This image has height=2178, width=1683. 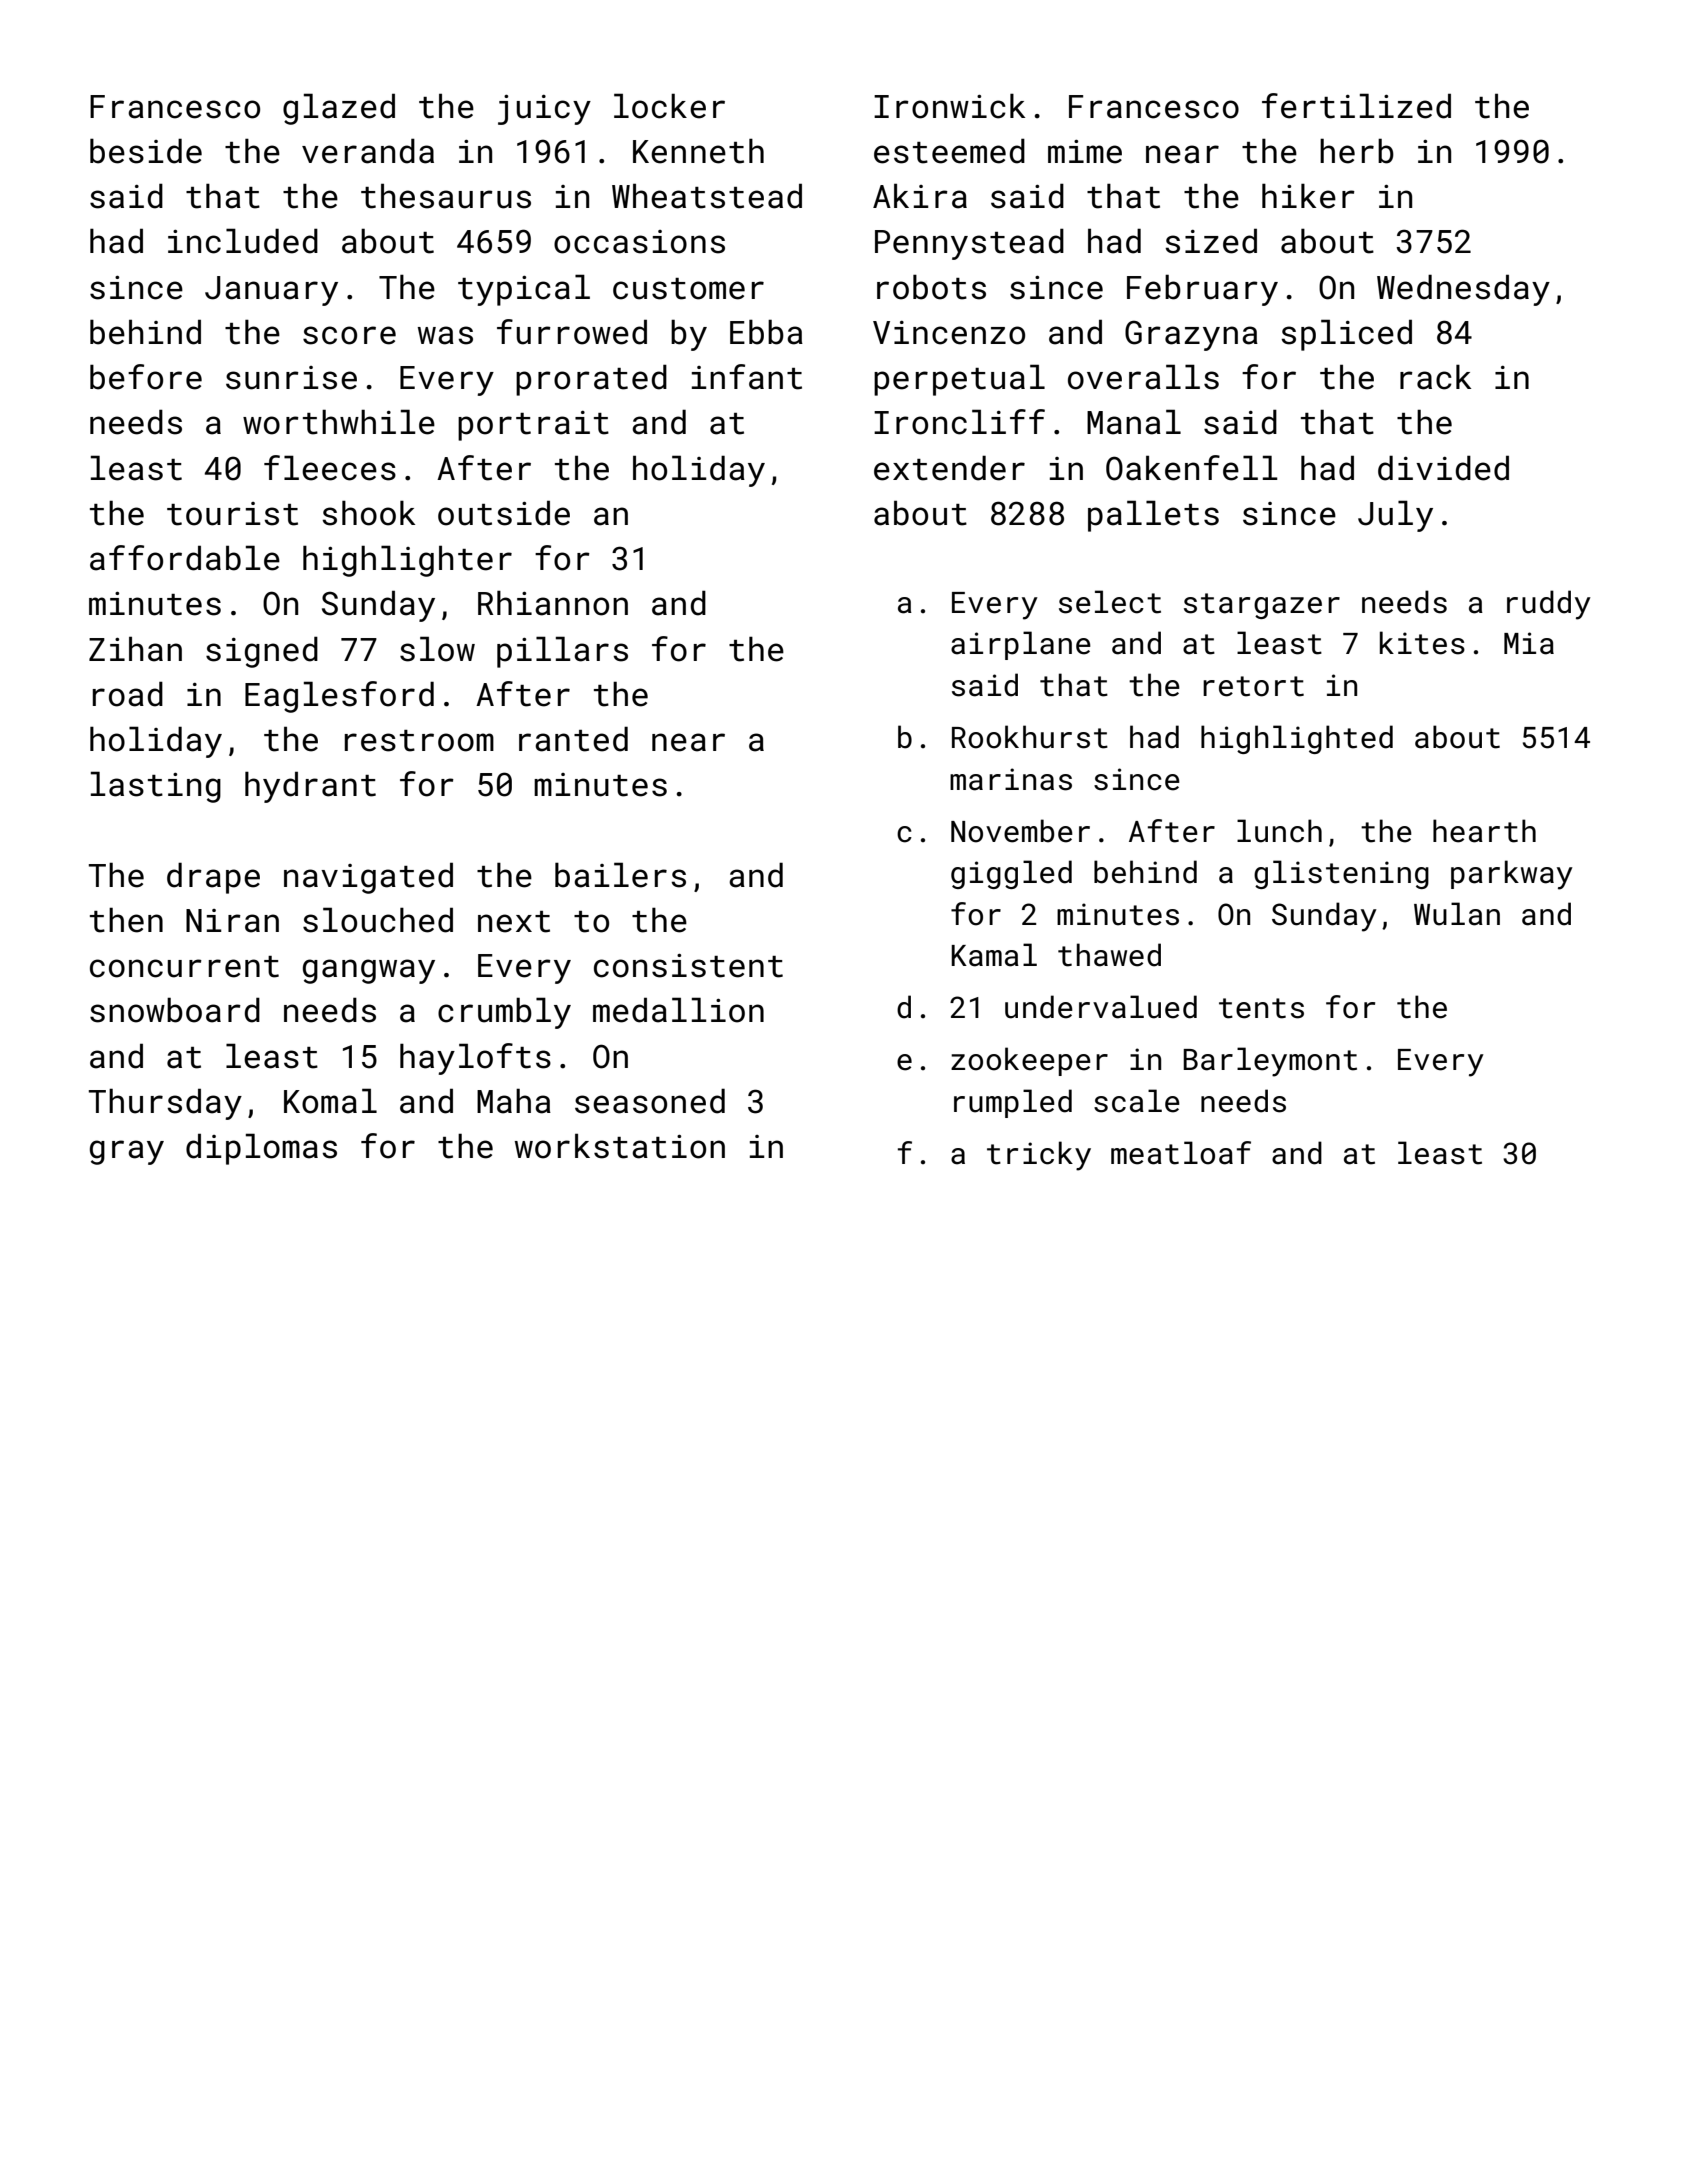 What do you see at coordinates (1181, 1153) in the image?
I see `meatloaf` at bounding box center [1181, 1153].
